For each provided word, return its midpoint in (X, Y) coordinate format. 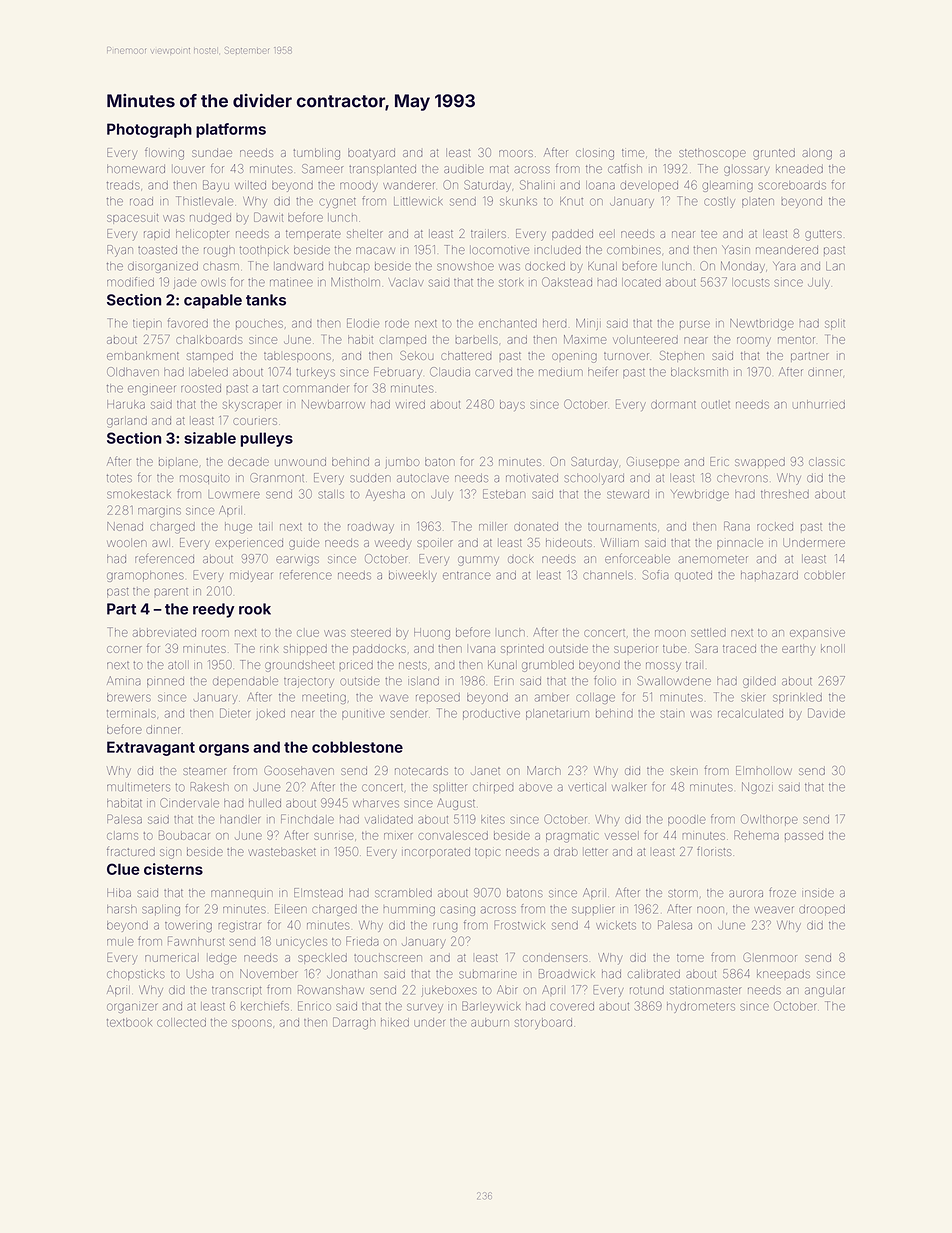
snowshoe (465, 266)
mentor (796, 340)
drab (566, 852)
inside (818, 894)
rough (219, 251)
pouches (259, 323)
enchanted (508, 323)
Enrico (314, 1006)
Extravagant (151, 748)
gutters (823, 235)
